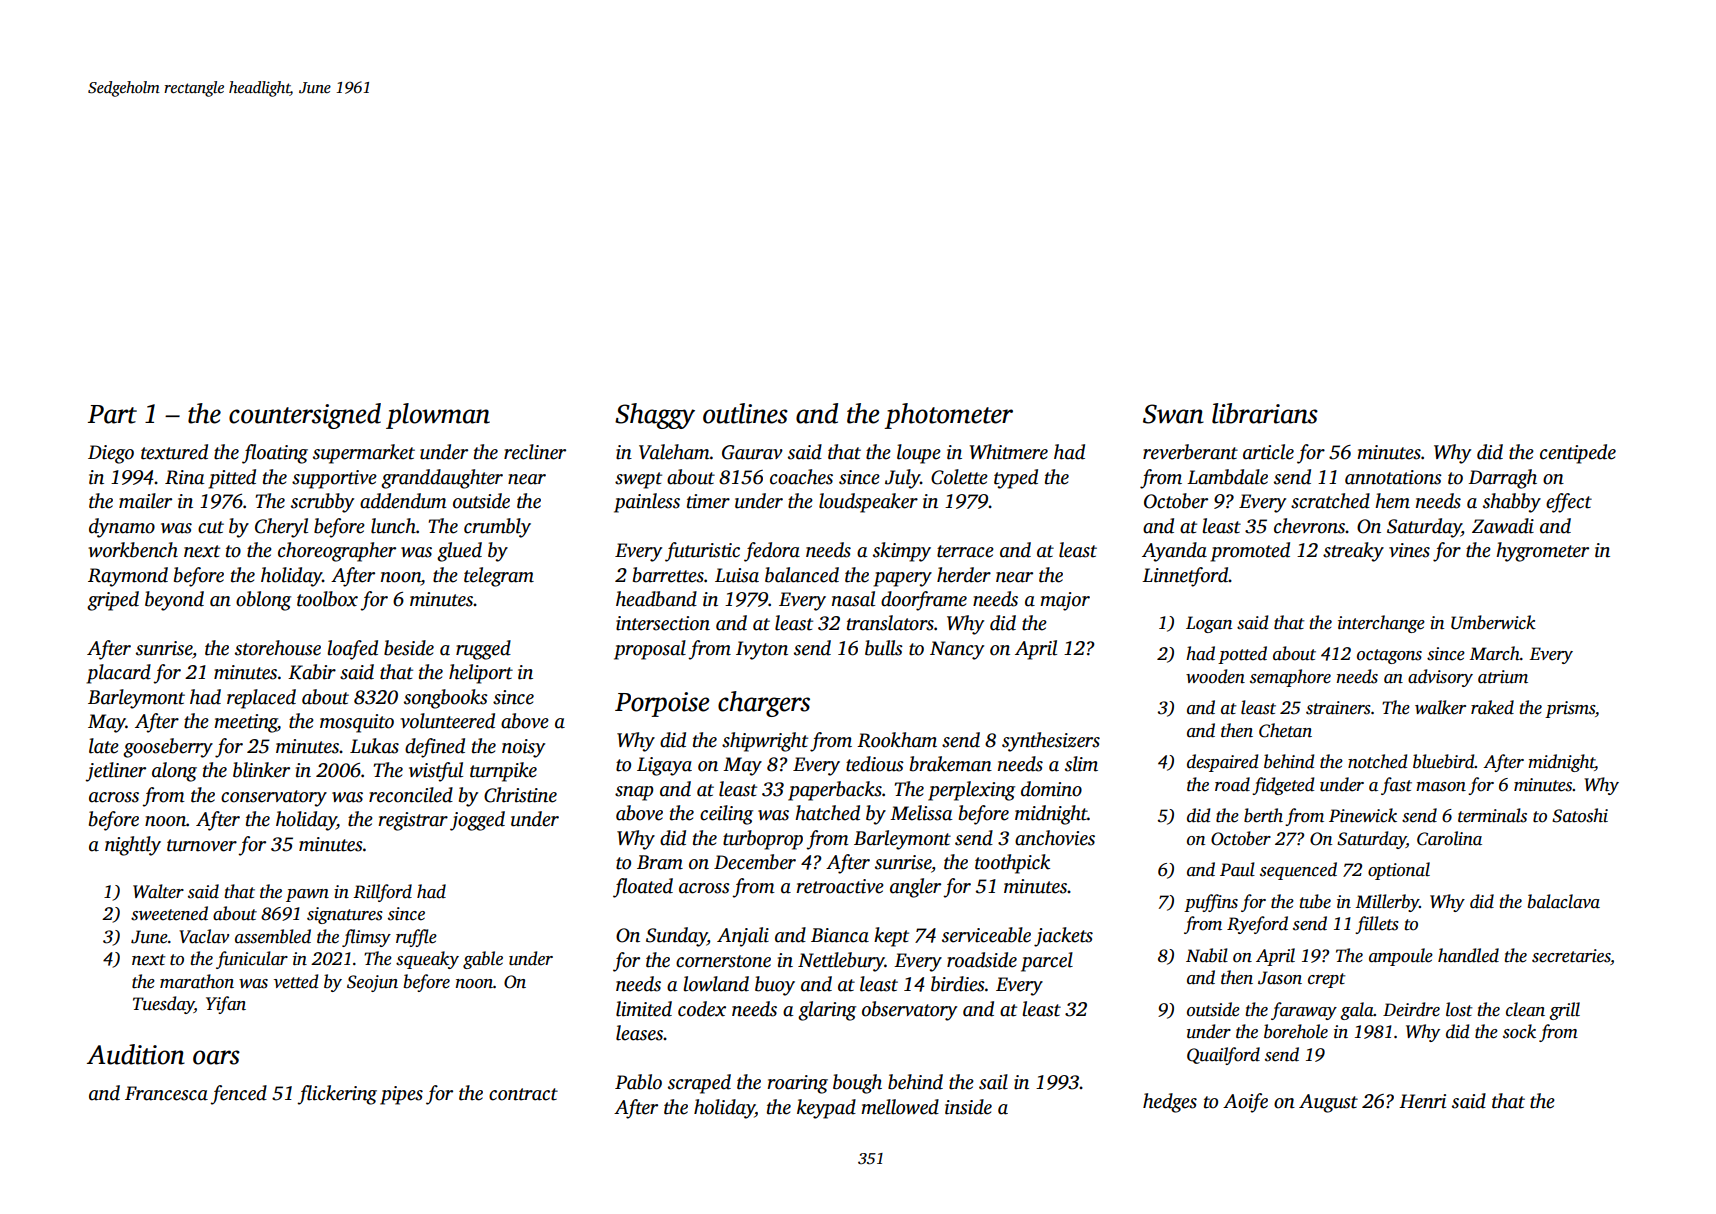  What do you see at coordinates (133, 846) in the document?
I see `nightly` at bounding box center [133, 846].
